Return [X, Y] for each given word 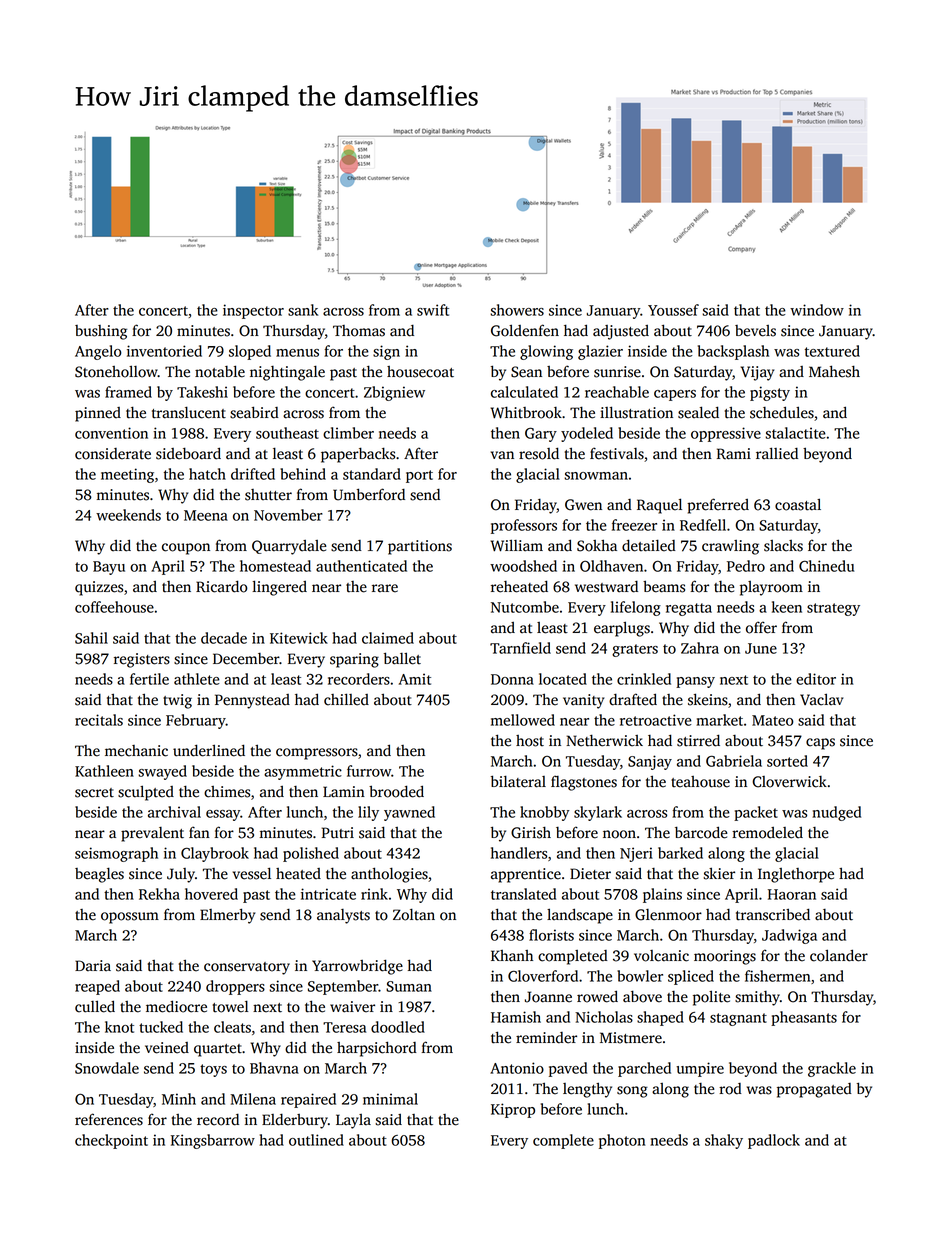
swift [433, 310]
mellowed [523, 720]
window [817, 310]
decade [224, 638]
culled [95, 1006]
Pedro [746, 566]
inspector [253, 311]
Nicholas [604, 1017]
